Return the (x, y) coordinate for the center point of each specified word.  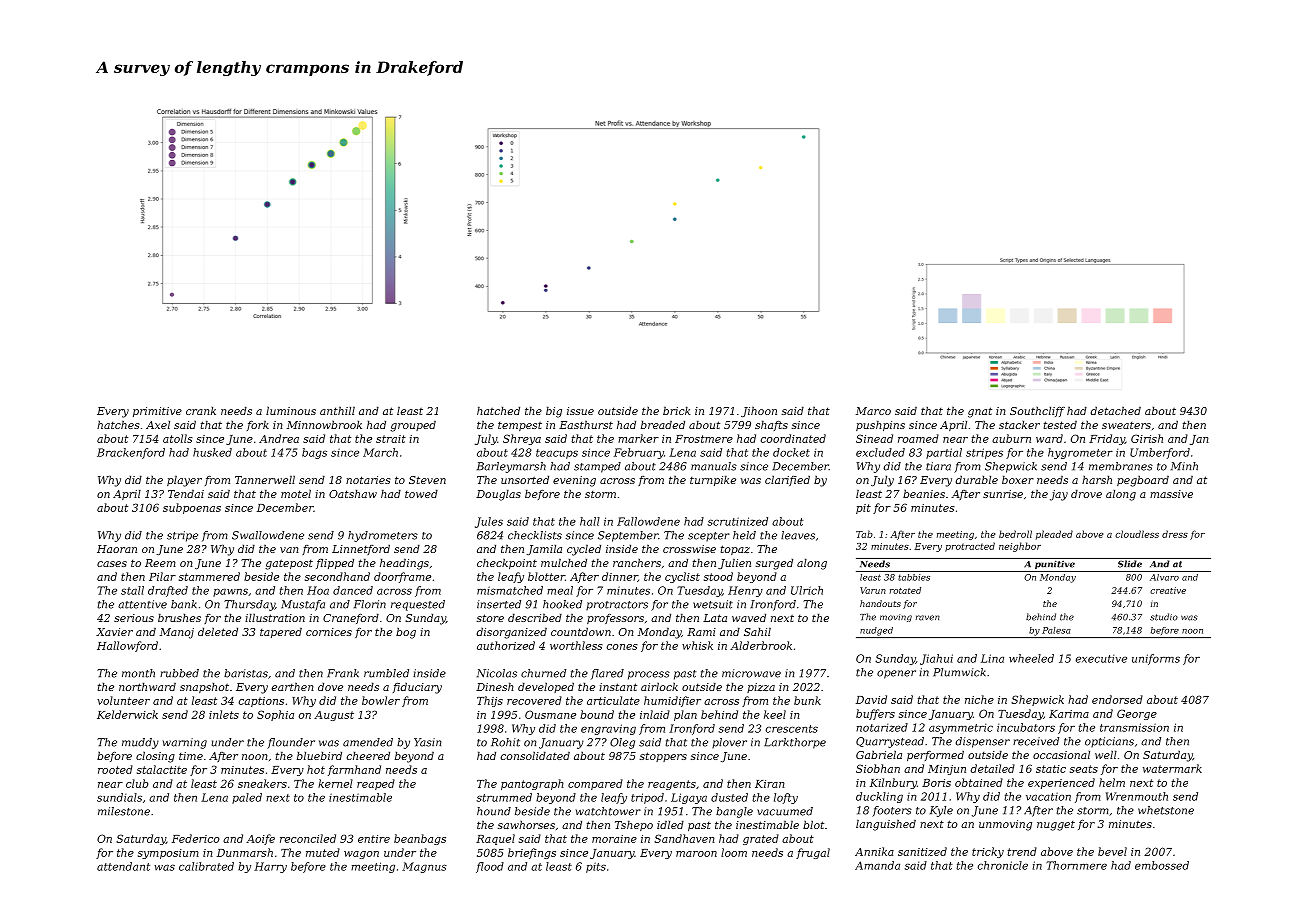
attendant (123, 866)
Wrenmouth (1137, 796)
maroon (696, 854)
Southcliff (1037, 411)
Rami (701, 632)
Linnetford (361, 550)
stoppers (663, 757)
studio (1164, 617)
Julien (734, 563)
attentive (142, 604)
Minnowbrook (324, 424)
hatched (498, 410)
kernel (335, 783)
